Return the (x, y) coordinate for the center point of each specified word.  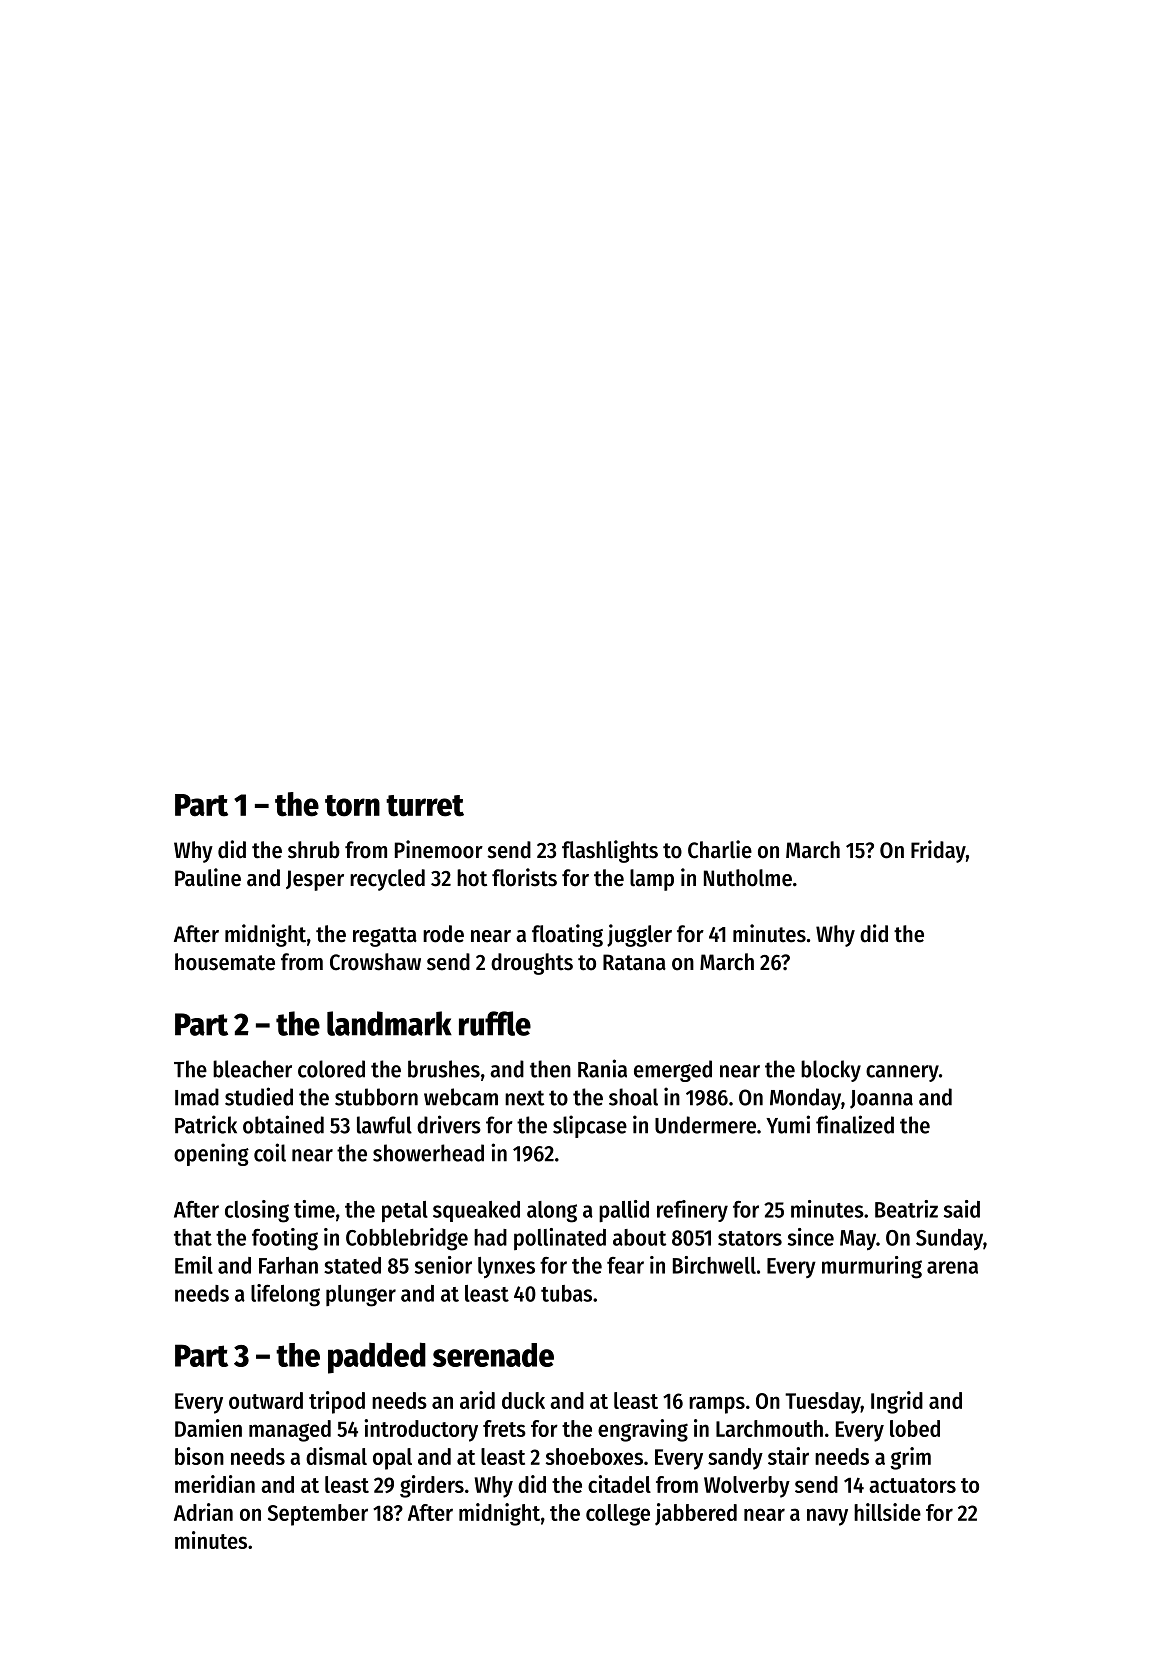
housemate (225, 962)
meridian (215, 1484)
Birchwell (714, 1265)
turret (425, 806)
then (550, 1069)
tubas (566, 1293)
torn (352, 806)
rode (443, 934)
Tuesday (823, 1403)
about (639, 1237)
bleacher (252, 1069)
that (193, 1237)
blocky (831, 1071)
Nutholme (748, 878)
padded (377, 1358)
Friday (938, 851)
